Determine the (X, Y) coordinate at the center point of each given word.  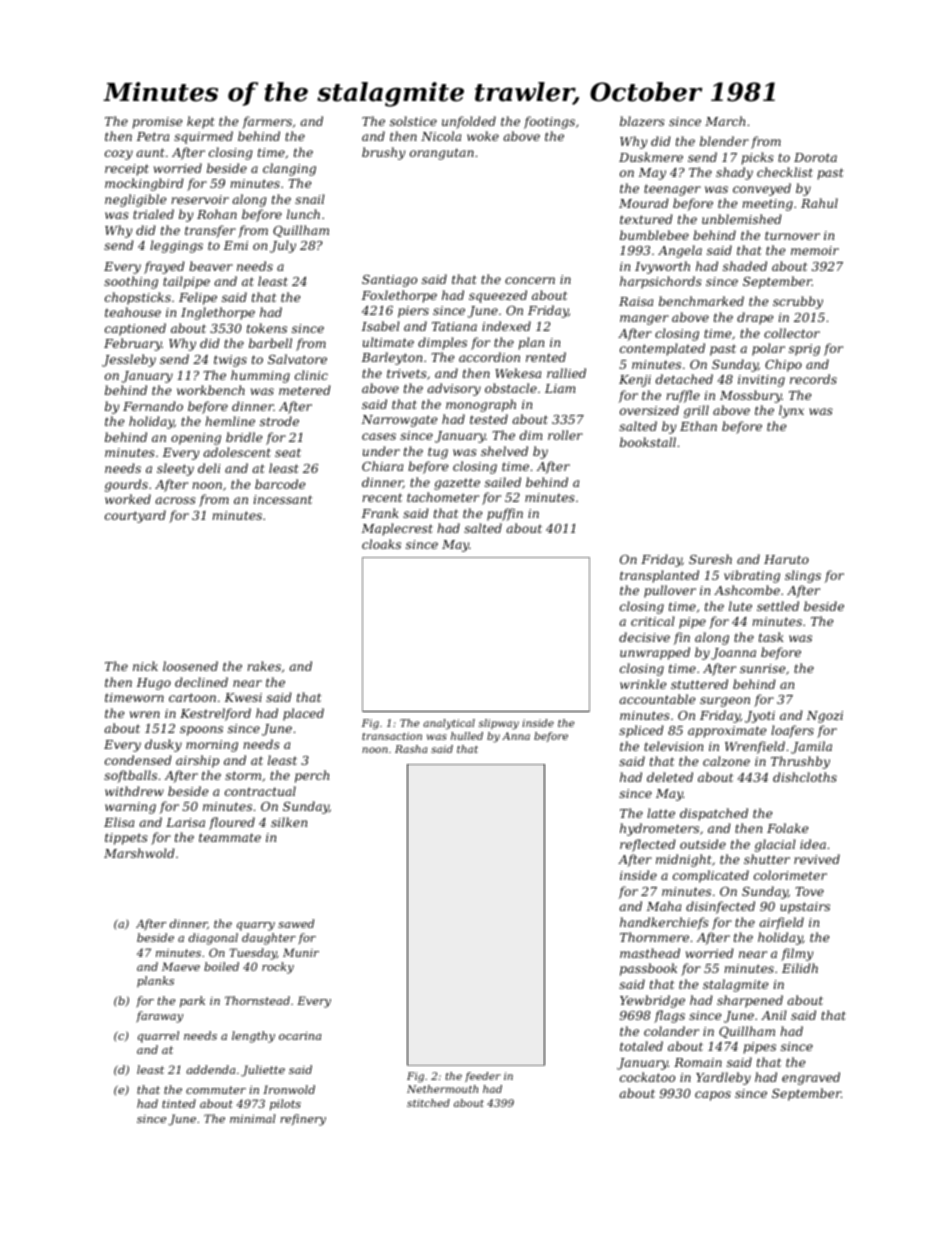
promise (157, 123)
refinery (303, 1120)
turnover (792, 235)
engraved (811, 1078)
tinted (179, 1103)
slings (803, 576)
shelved (504, 451)
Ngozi (824, 717)
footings (549, 122)
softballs (130, 776)
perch (312, 776)
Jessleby (129, 360)
